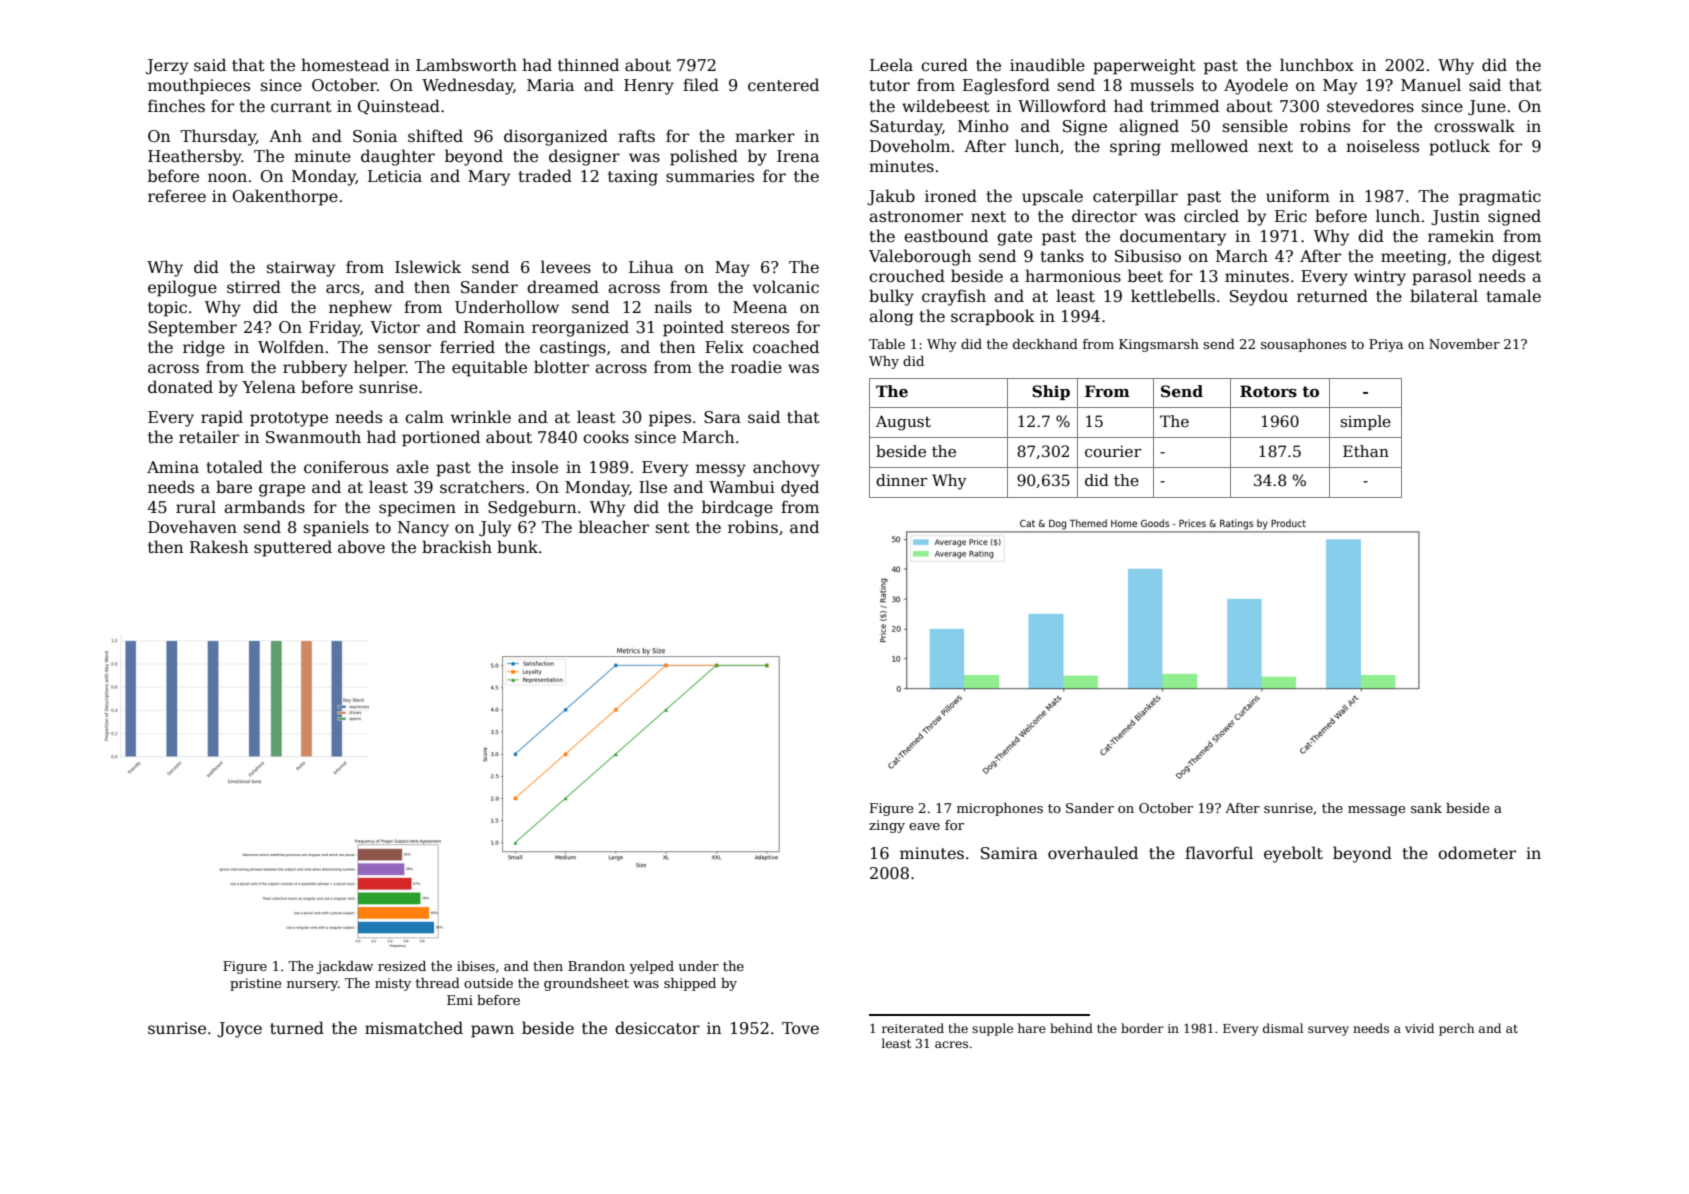 Image resolution: width=1689 pixels, height=1194 pixels. Describe the element at coordinates (312, 986) in the page. I see `nursery` at that location.
